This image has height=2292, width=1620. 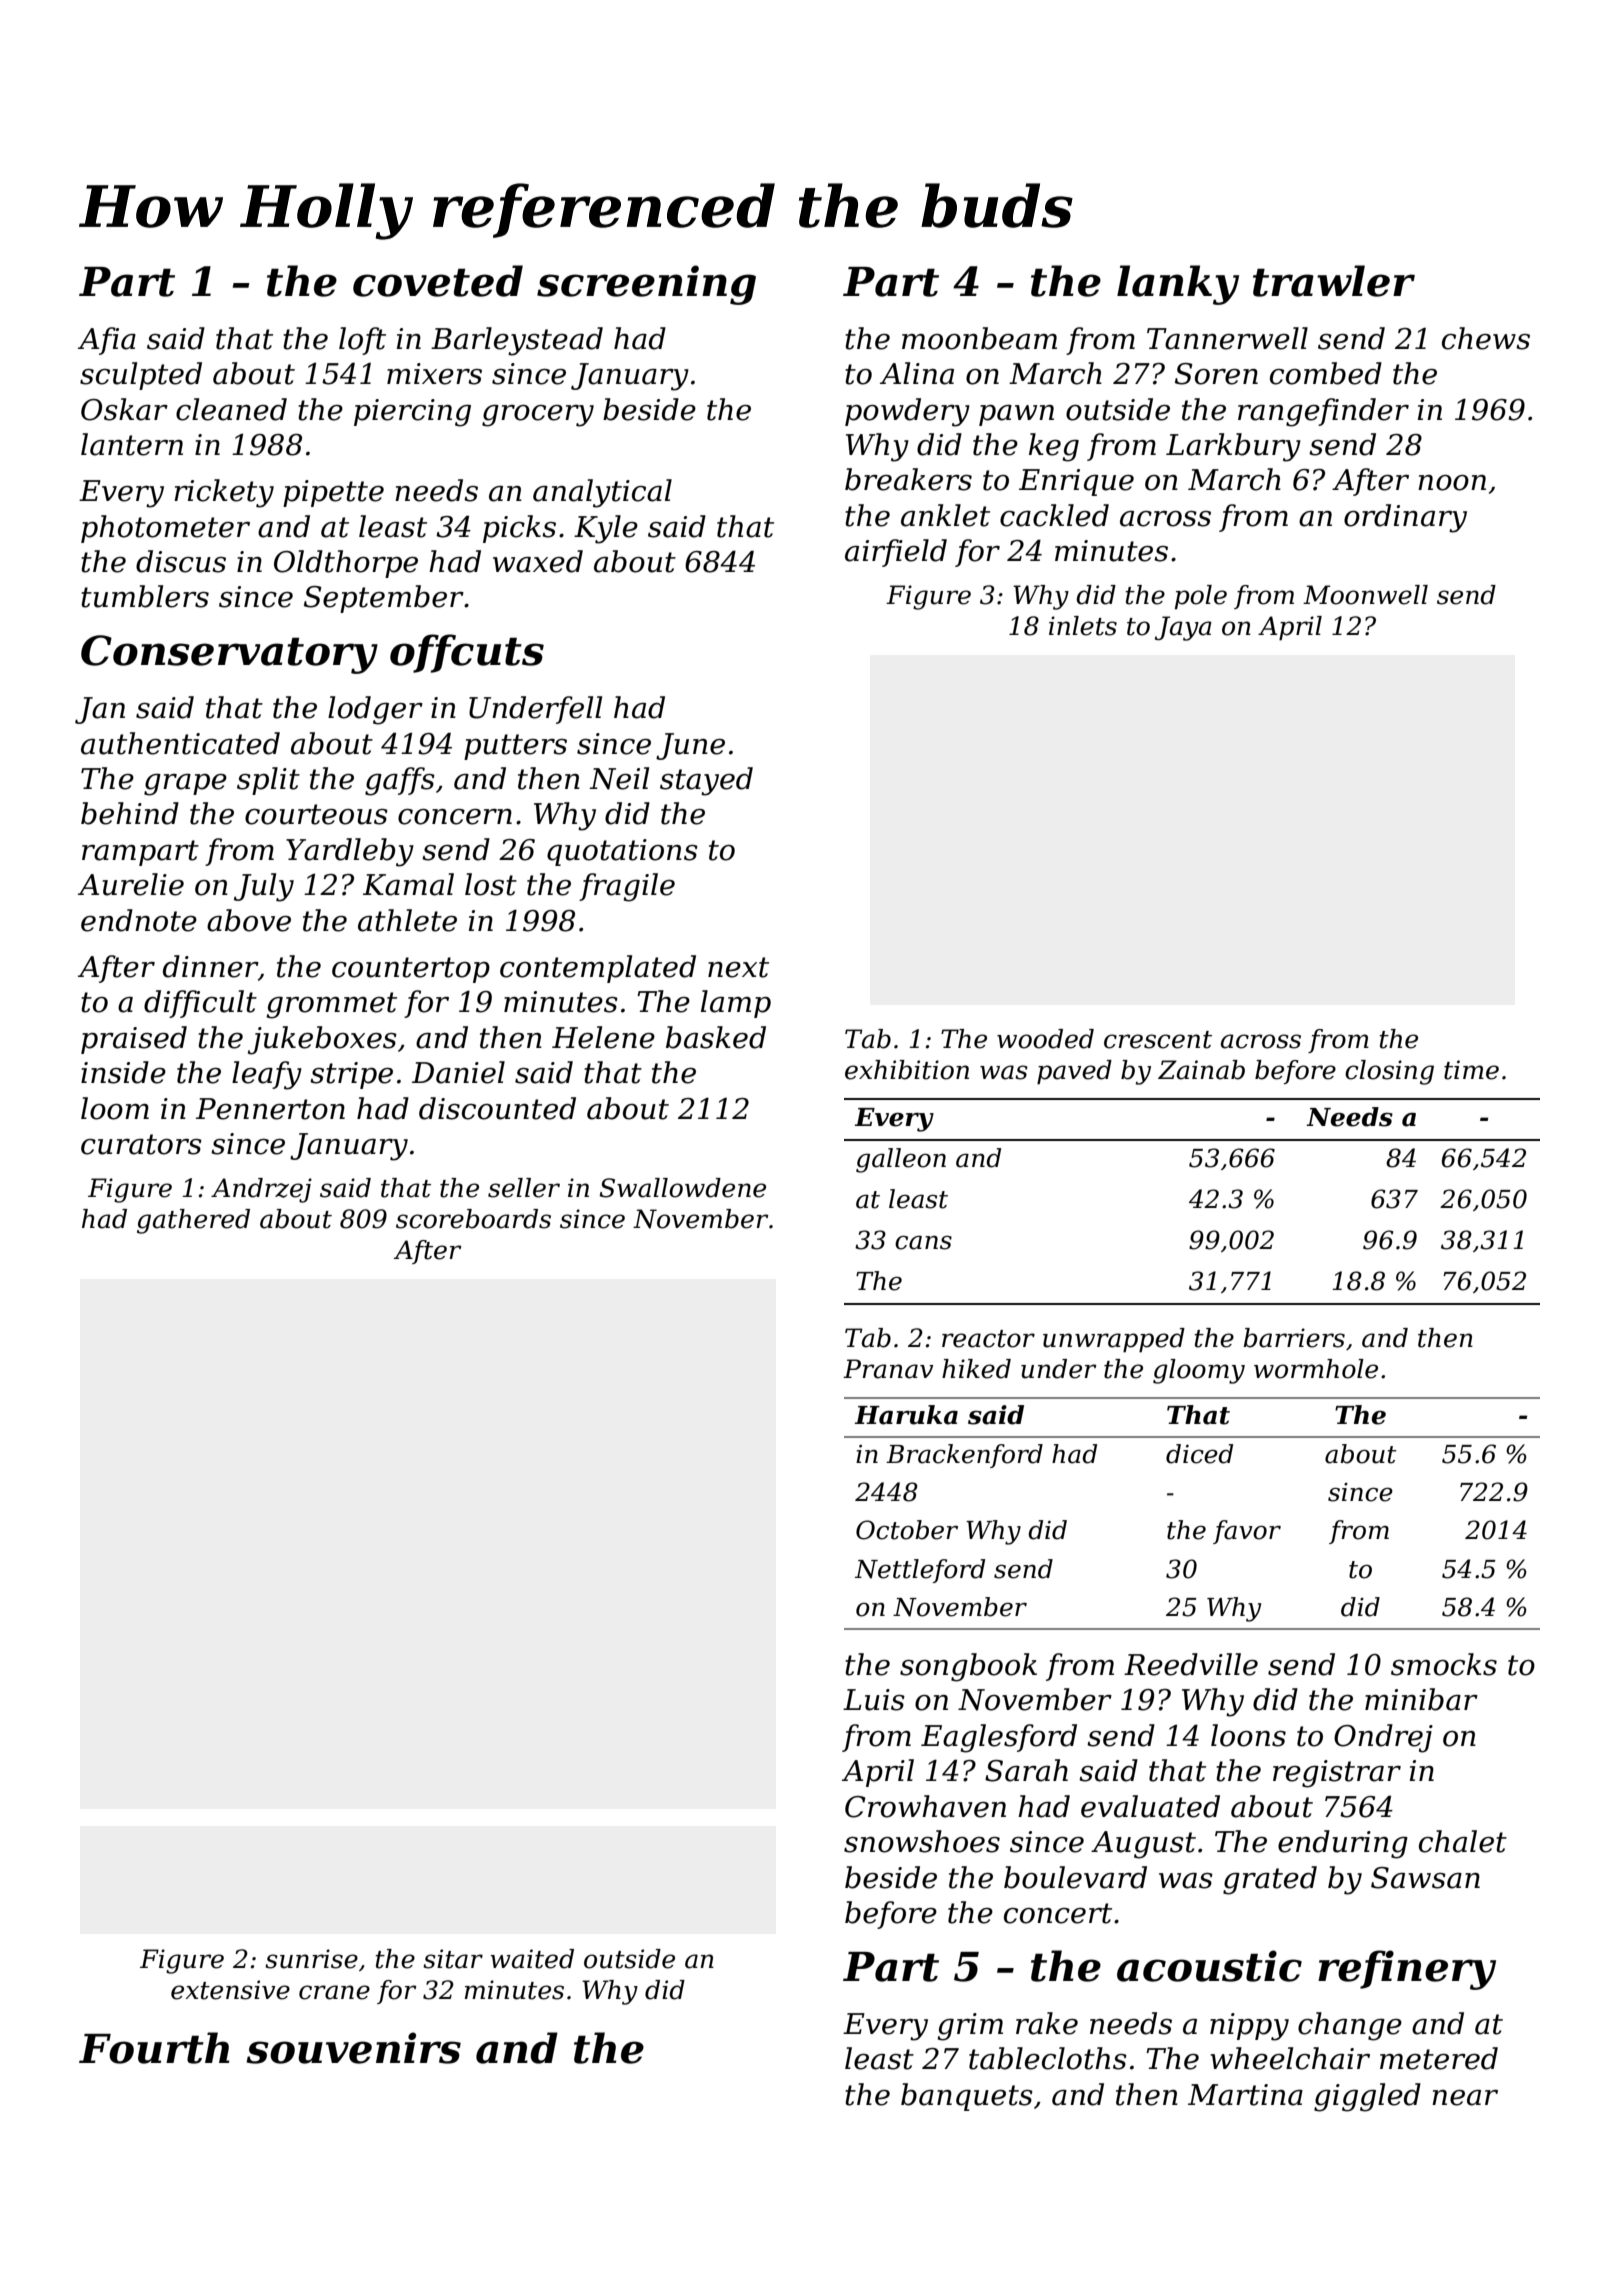 I want to click on coveted, so click(x=438, y=281).
